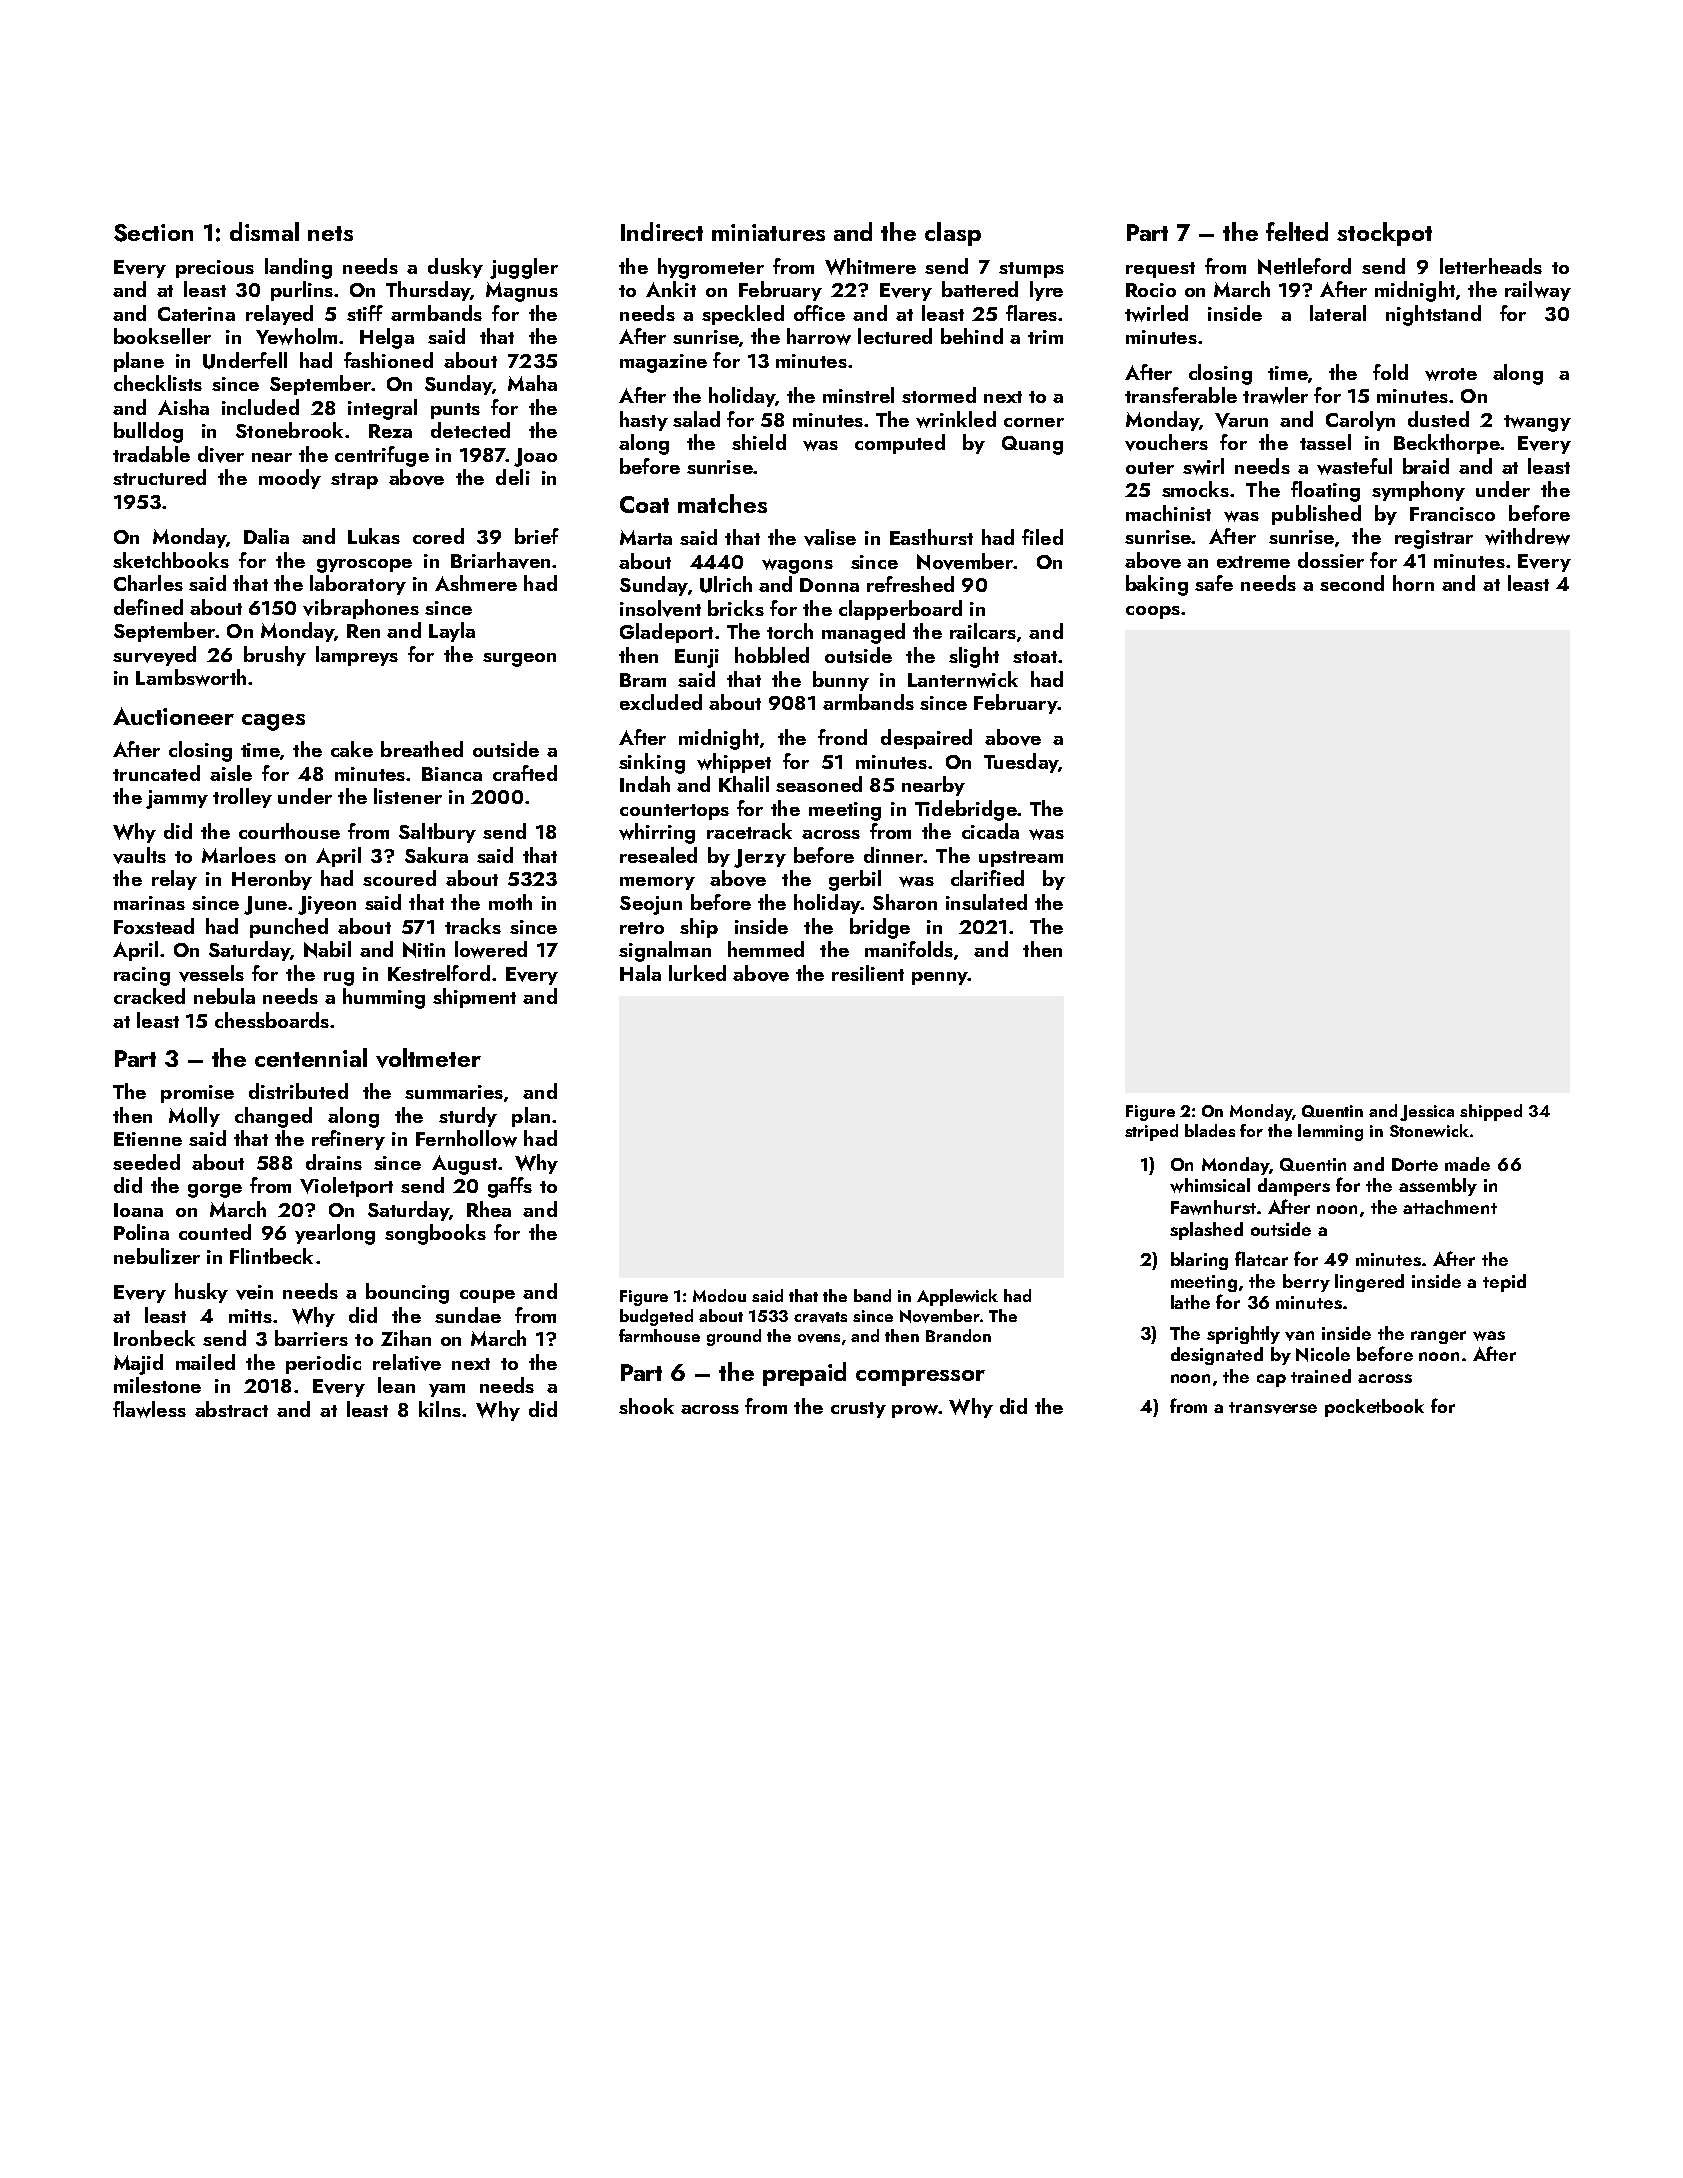 This screenshot has width=1683, height=2178. What do you see at coordinates (1352, 583) in the screenshot?
I see `second` at bounding box center [1352, 583].
